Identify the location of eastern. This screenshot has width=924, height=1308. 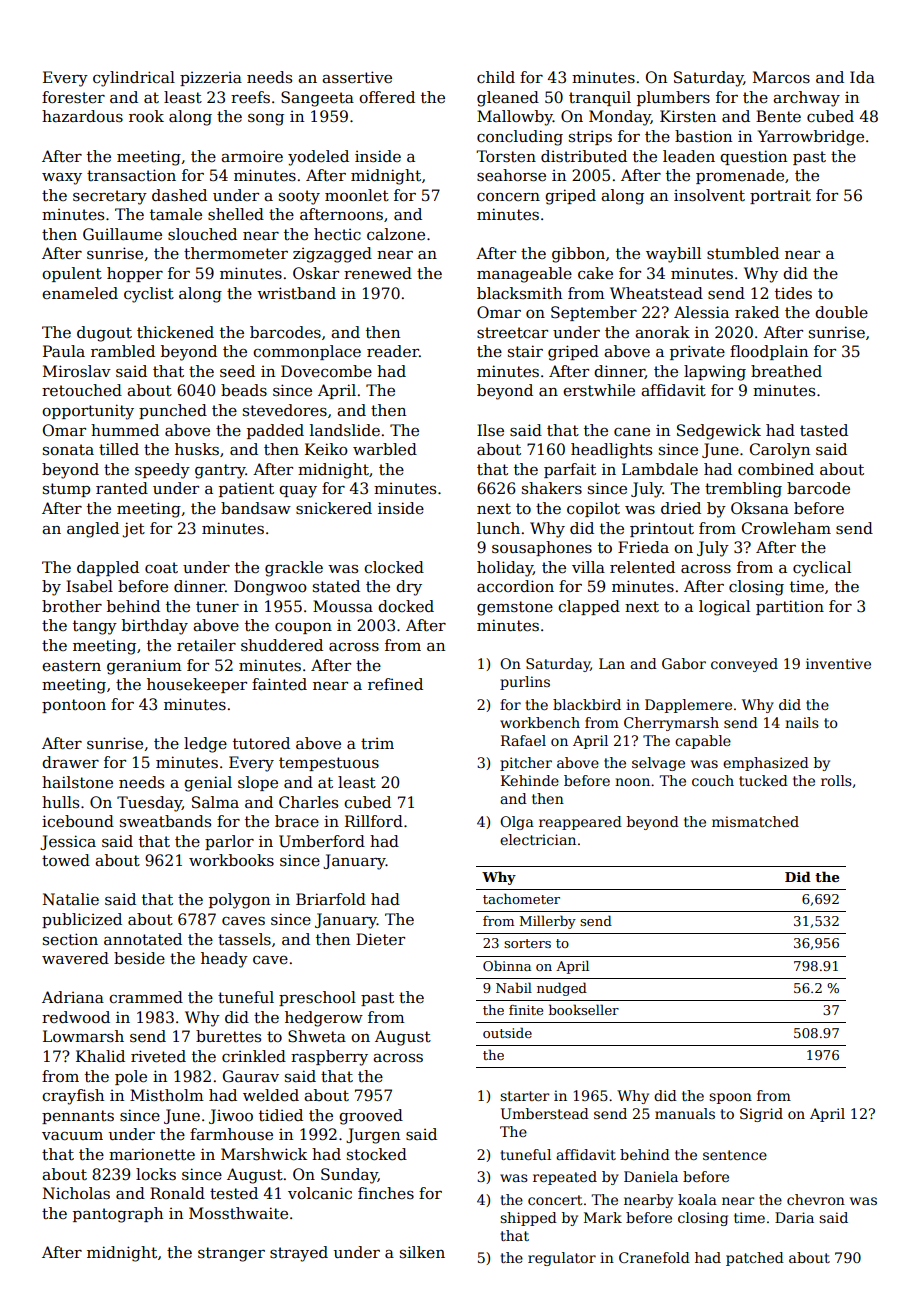
(71, 666).
